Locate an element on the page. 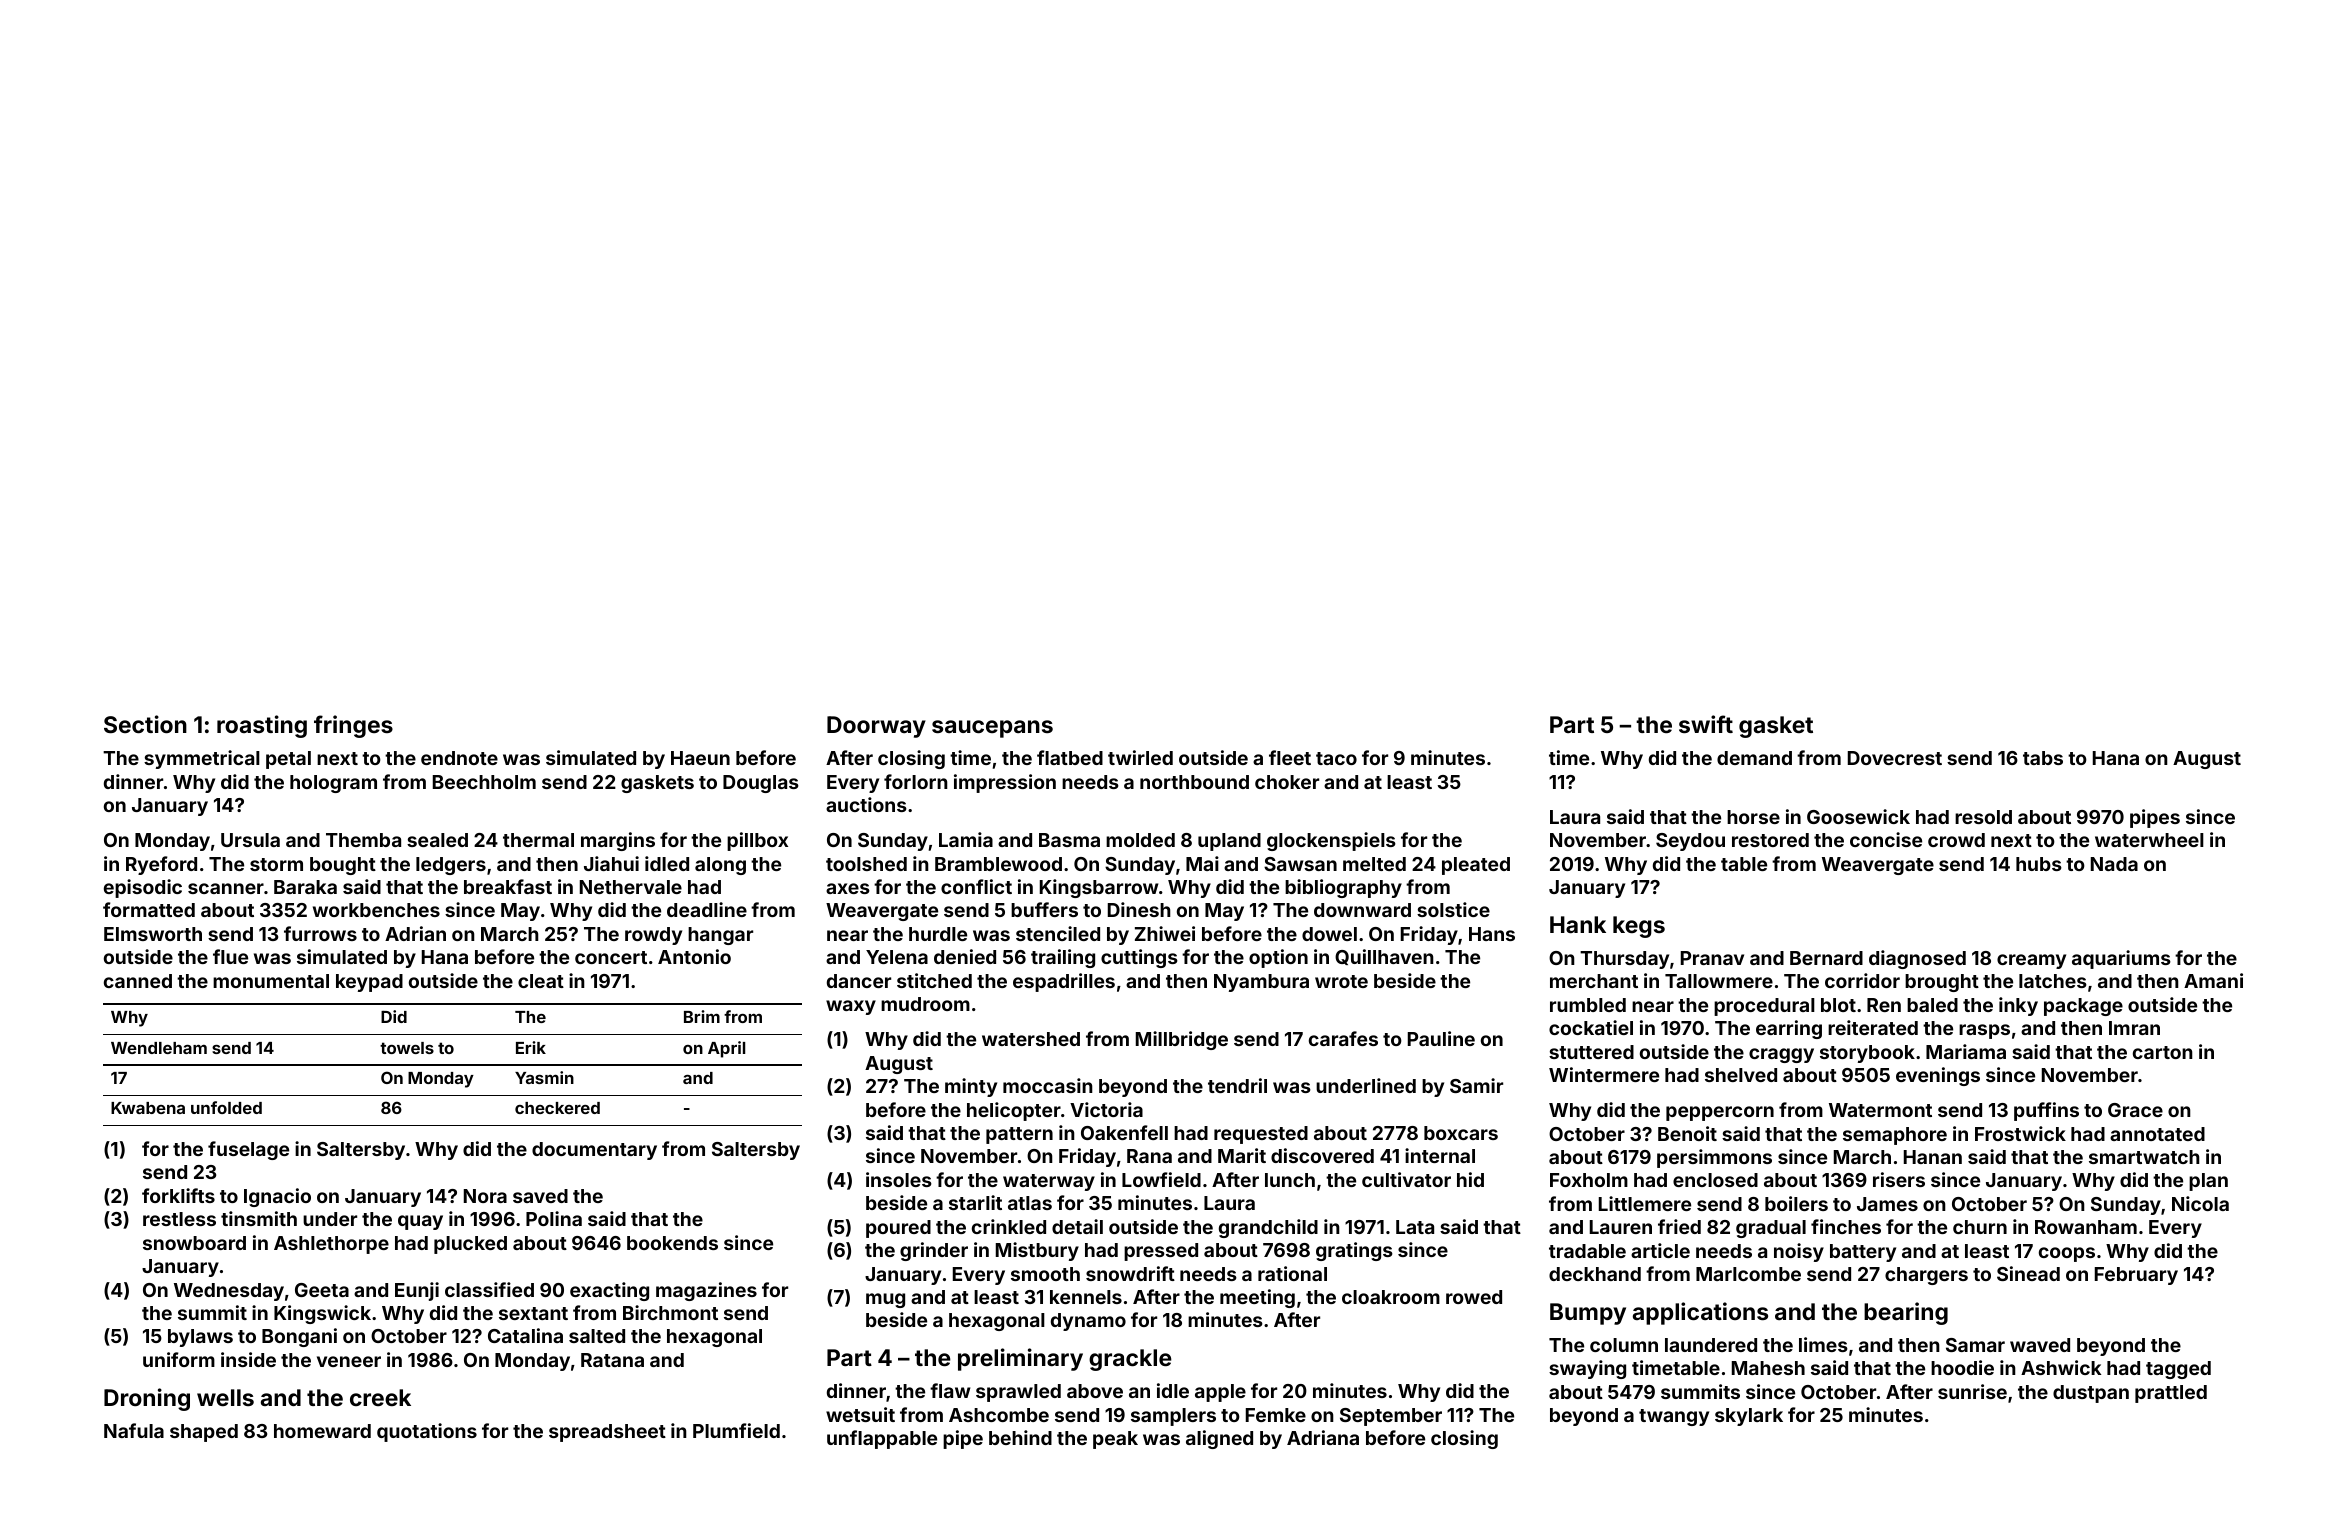 The width and height of the image is (2351, 1521). Ryeford is located at coordinates (161, 865).
